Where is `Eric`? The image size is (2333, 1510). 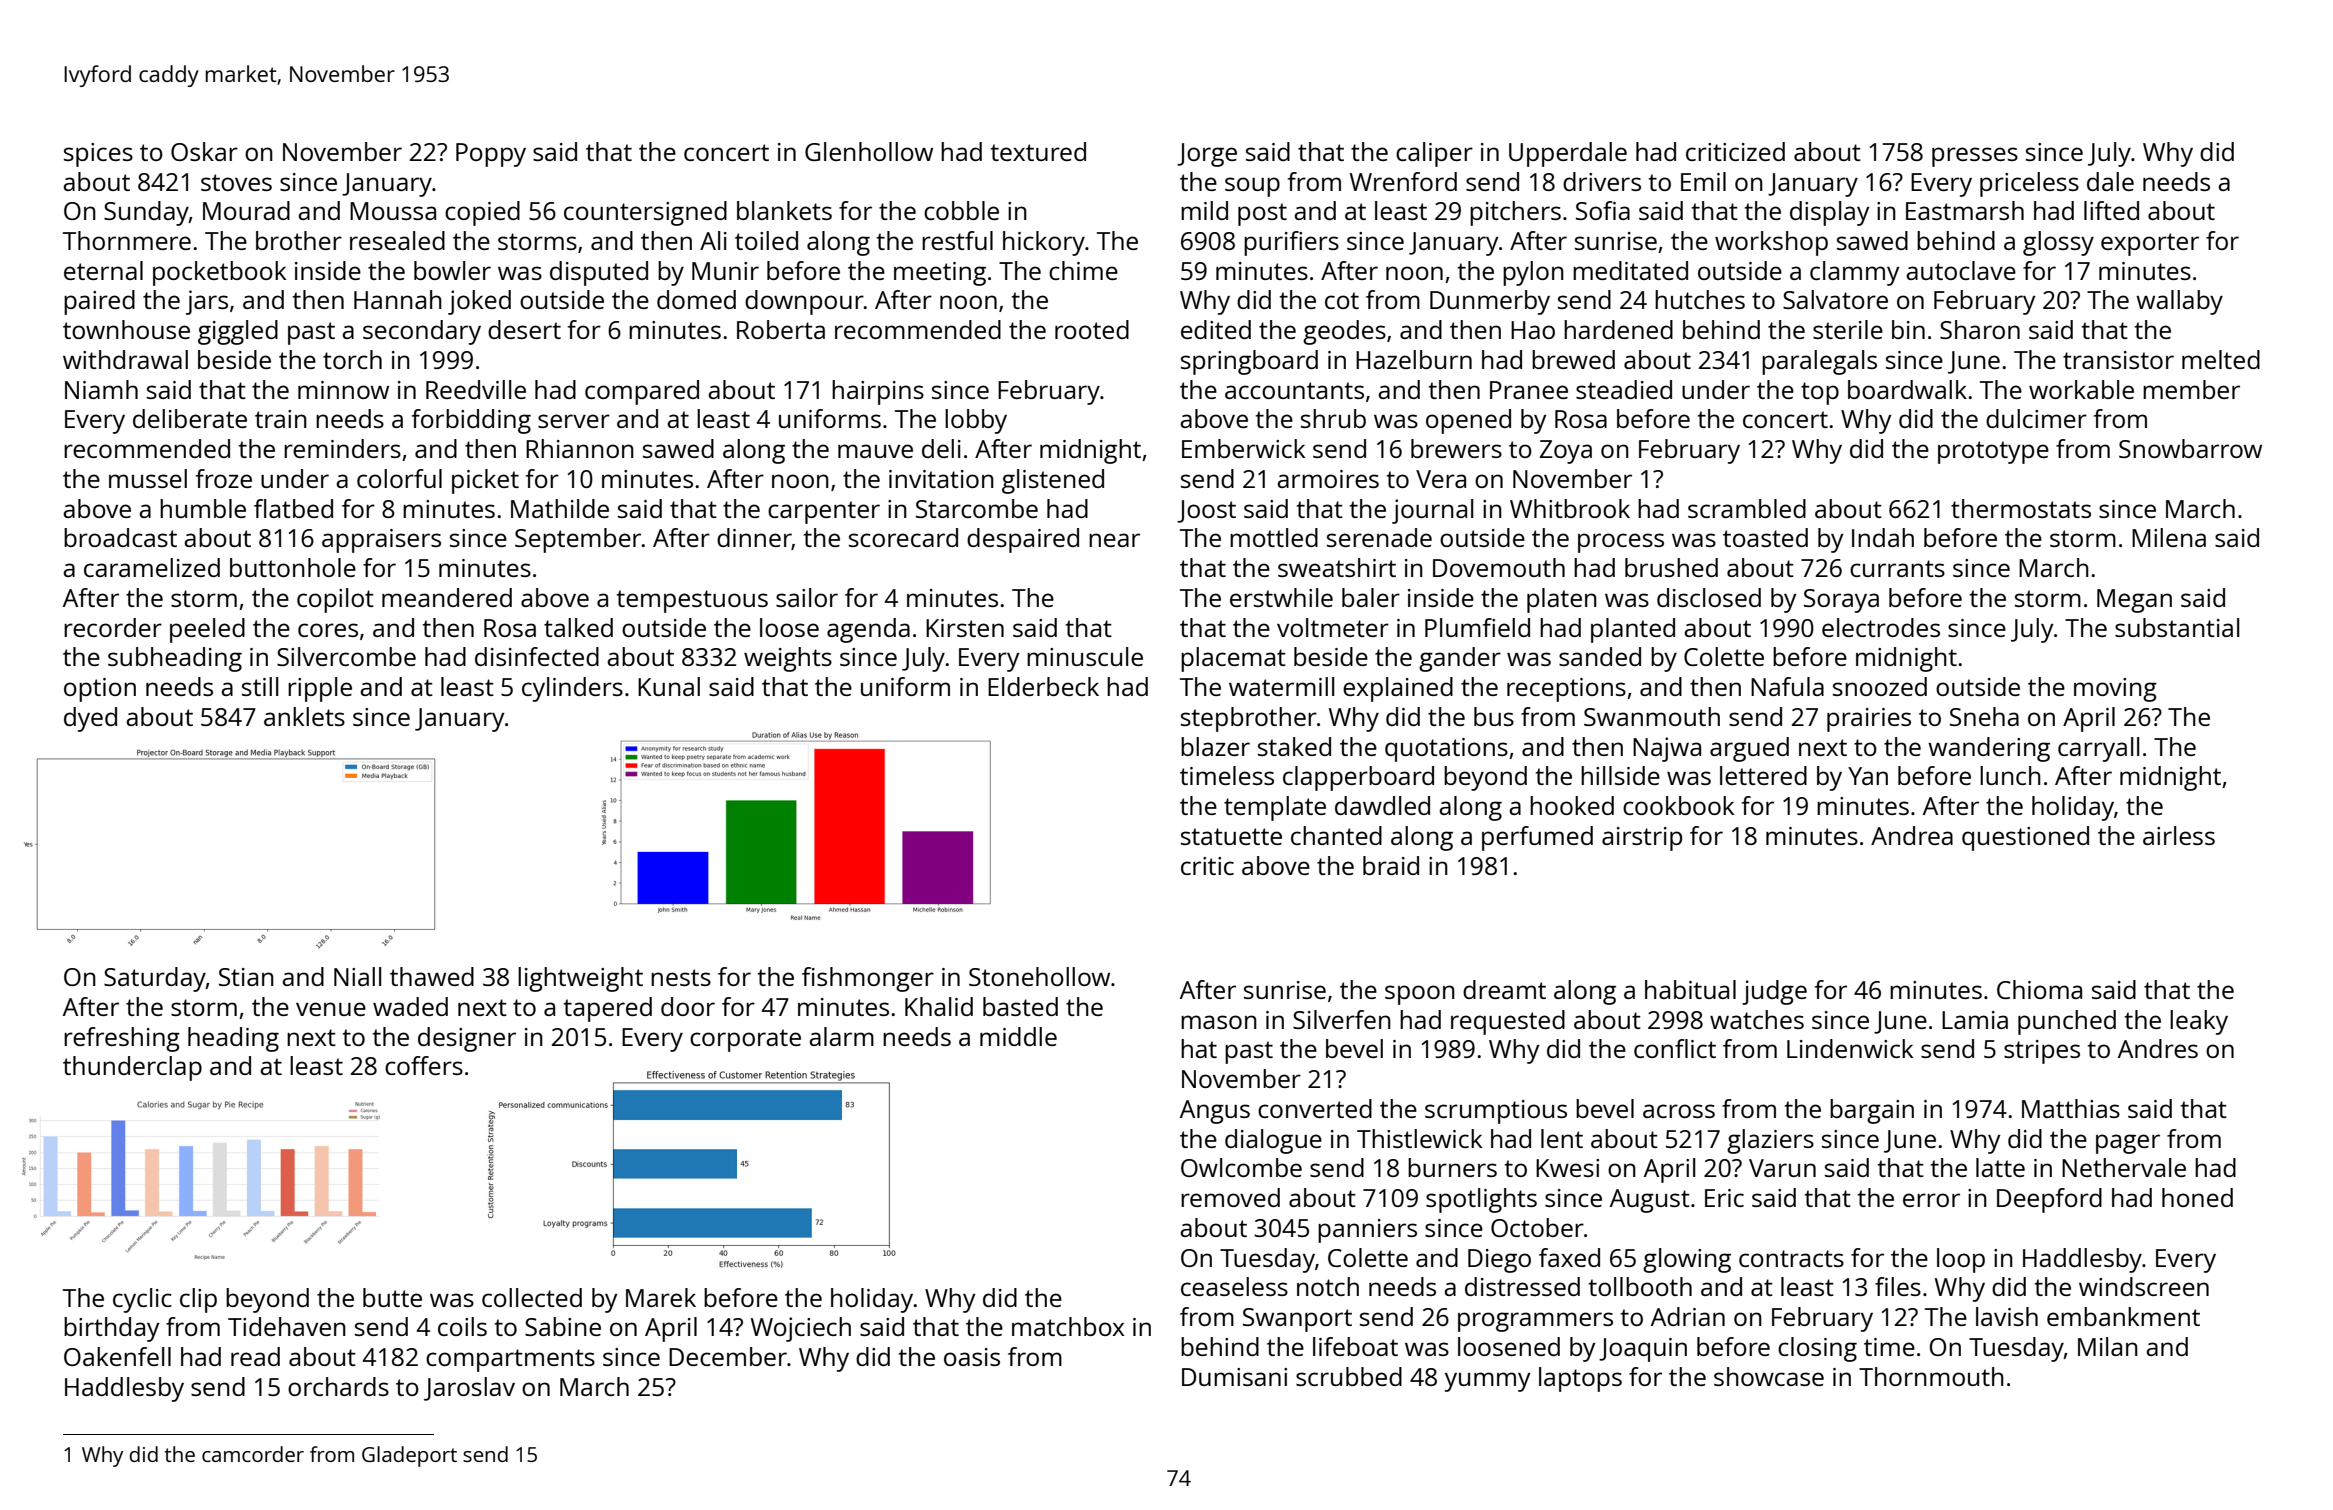
Eric is located at coordinates (1724, 1198).
